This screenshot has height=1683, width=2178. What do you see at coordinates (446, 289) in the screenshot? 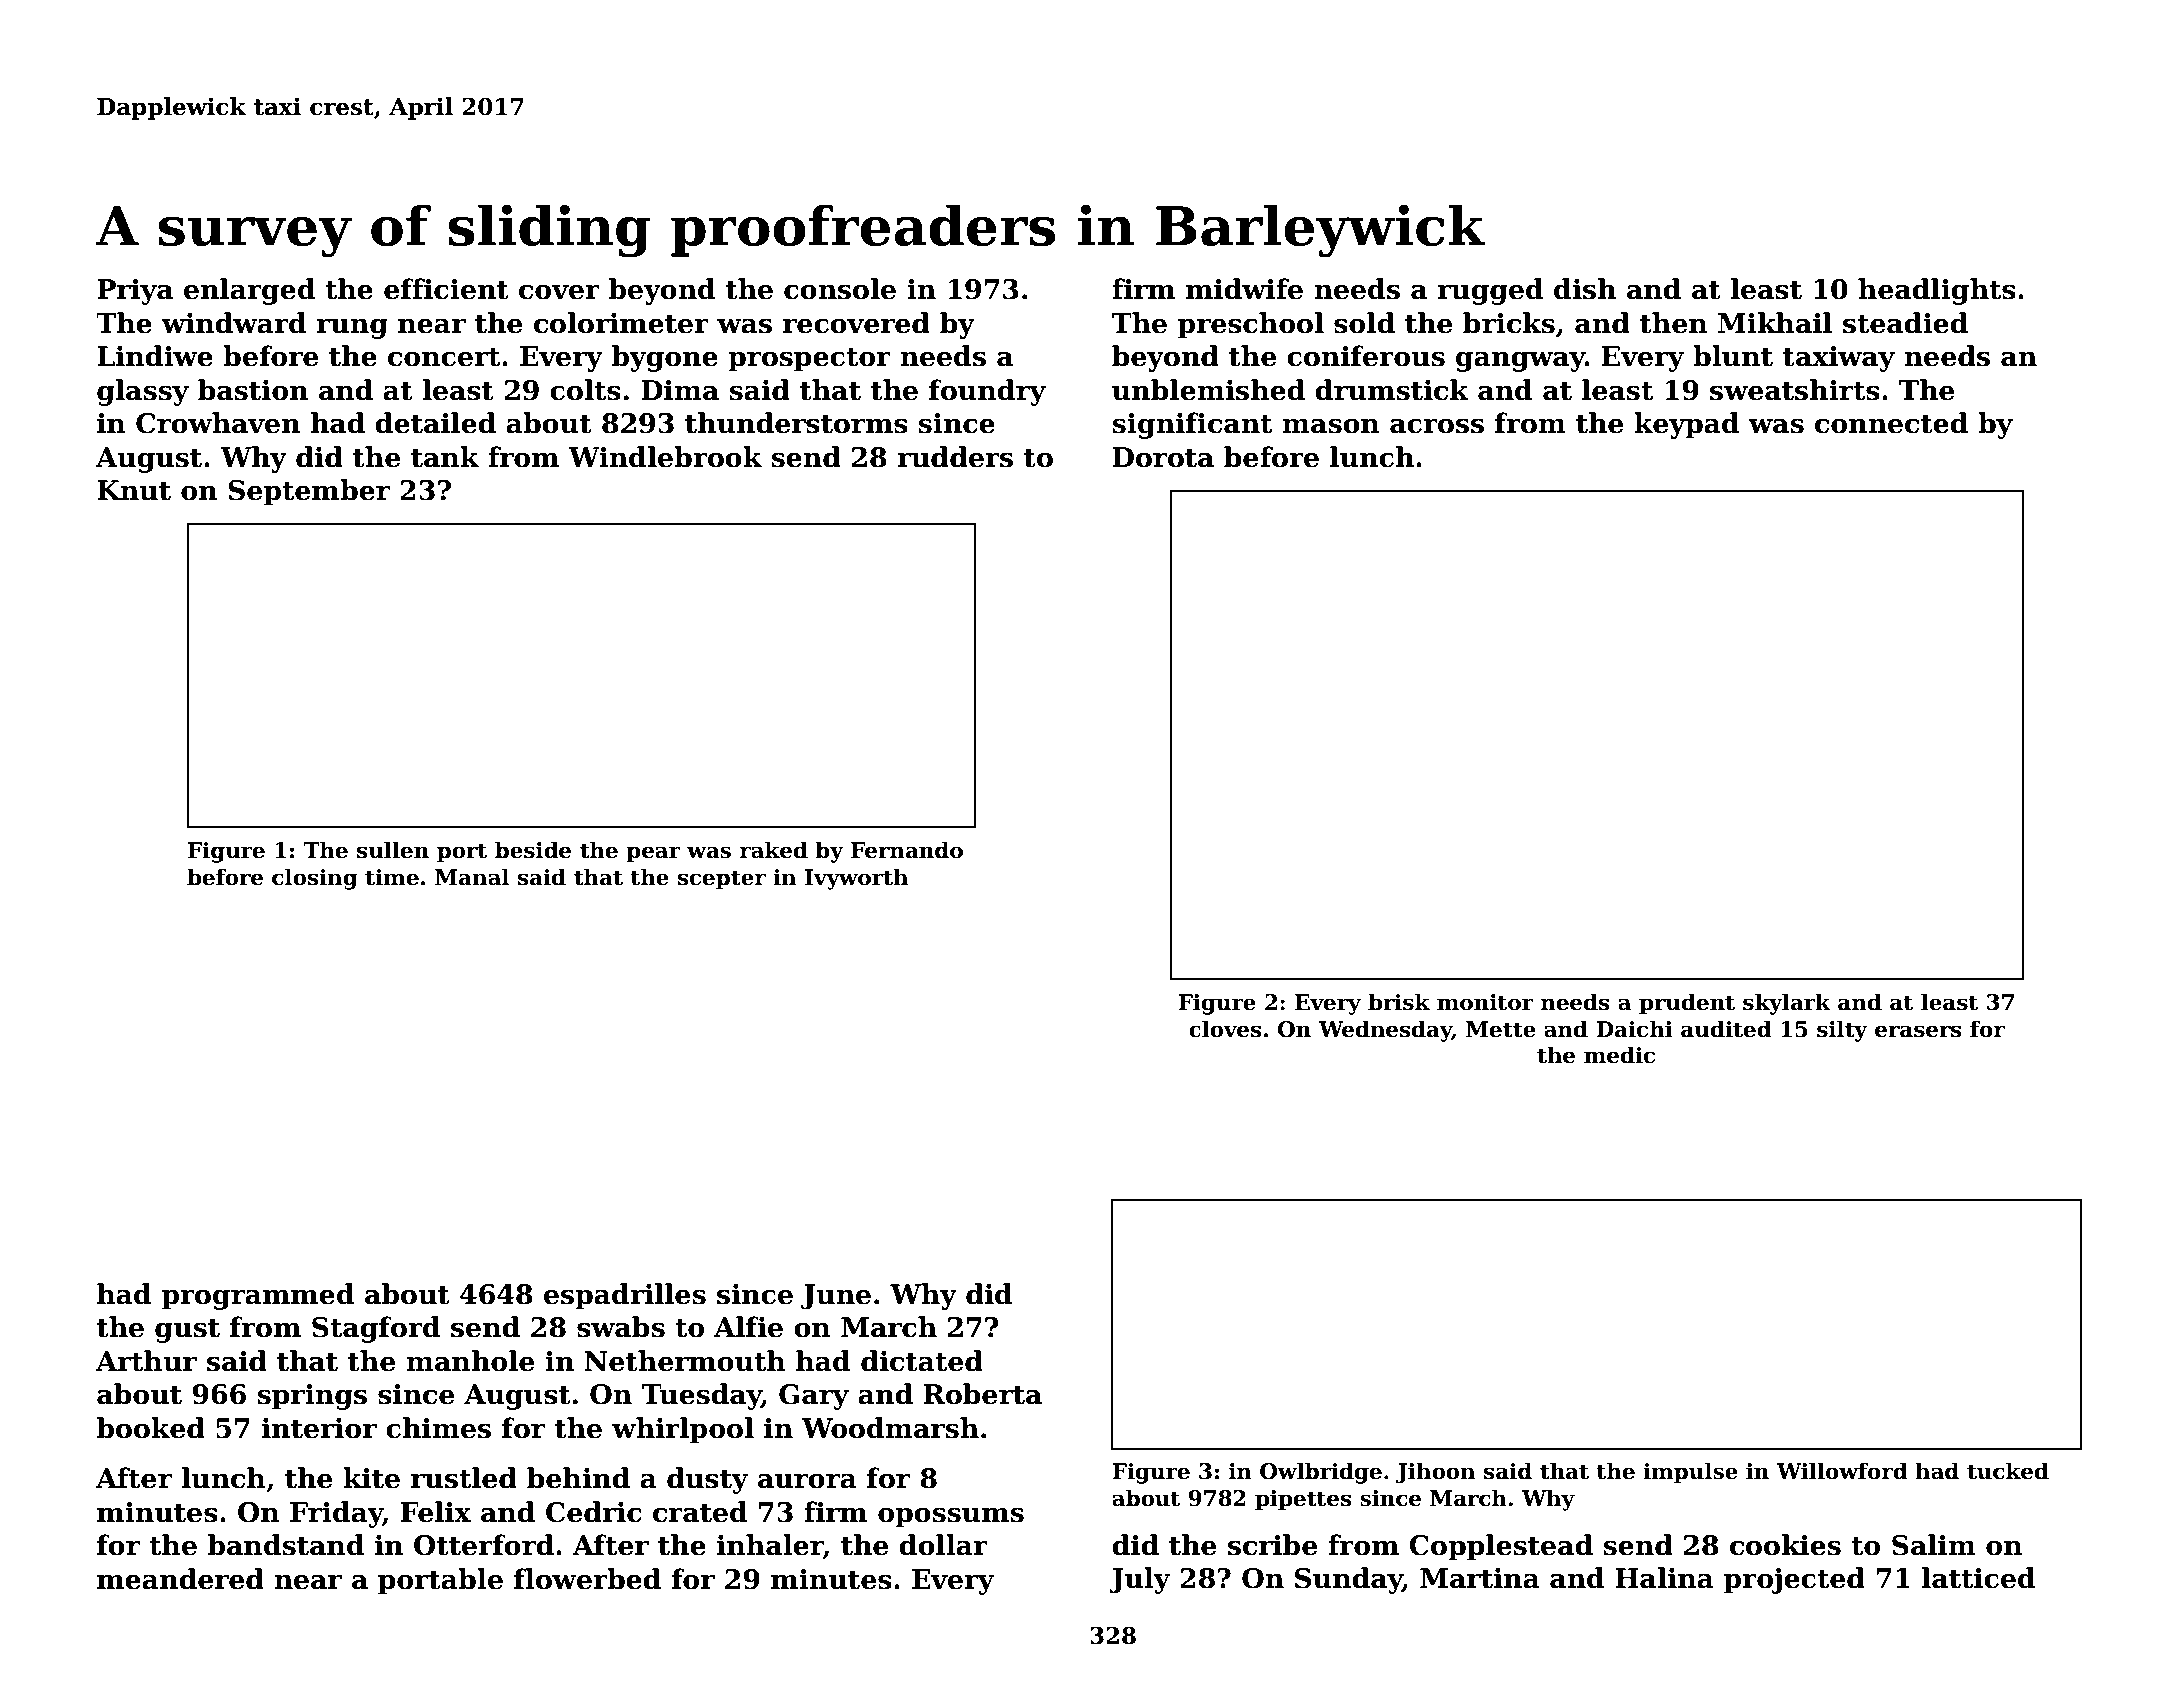
I see `efficient` at bounding box center [446, 289].
